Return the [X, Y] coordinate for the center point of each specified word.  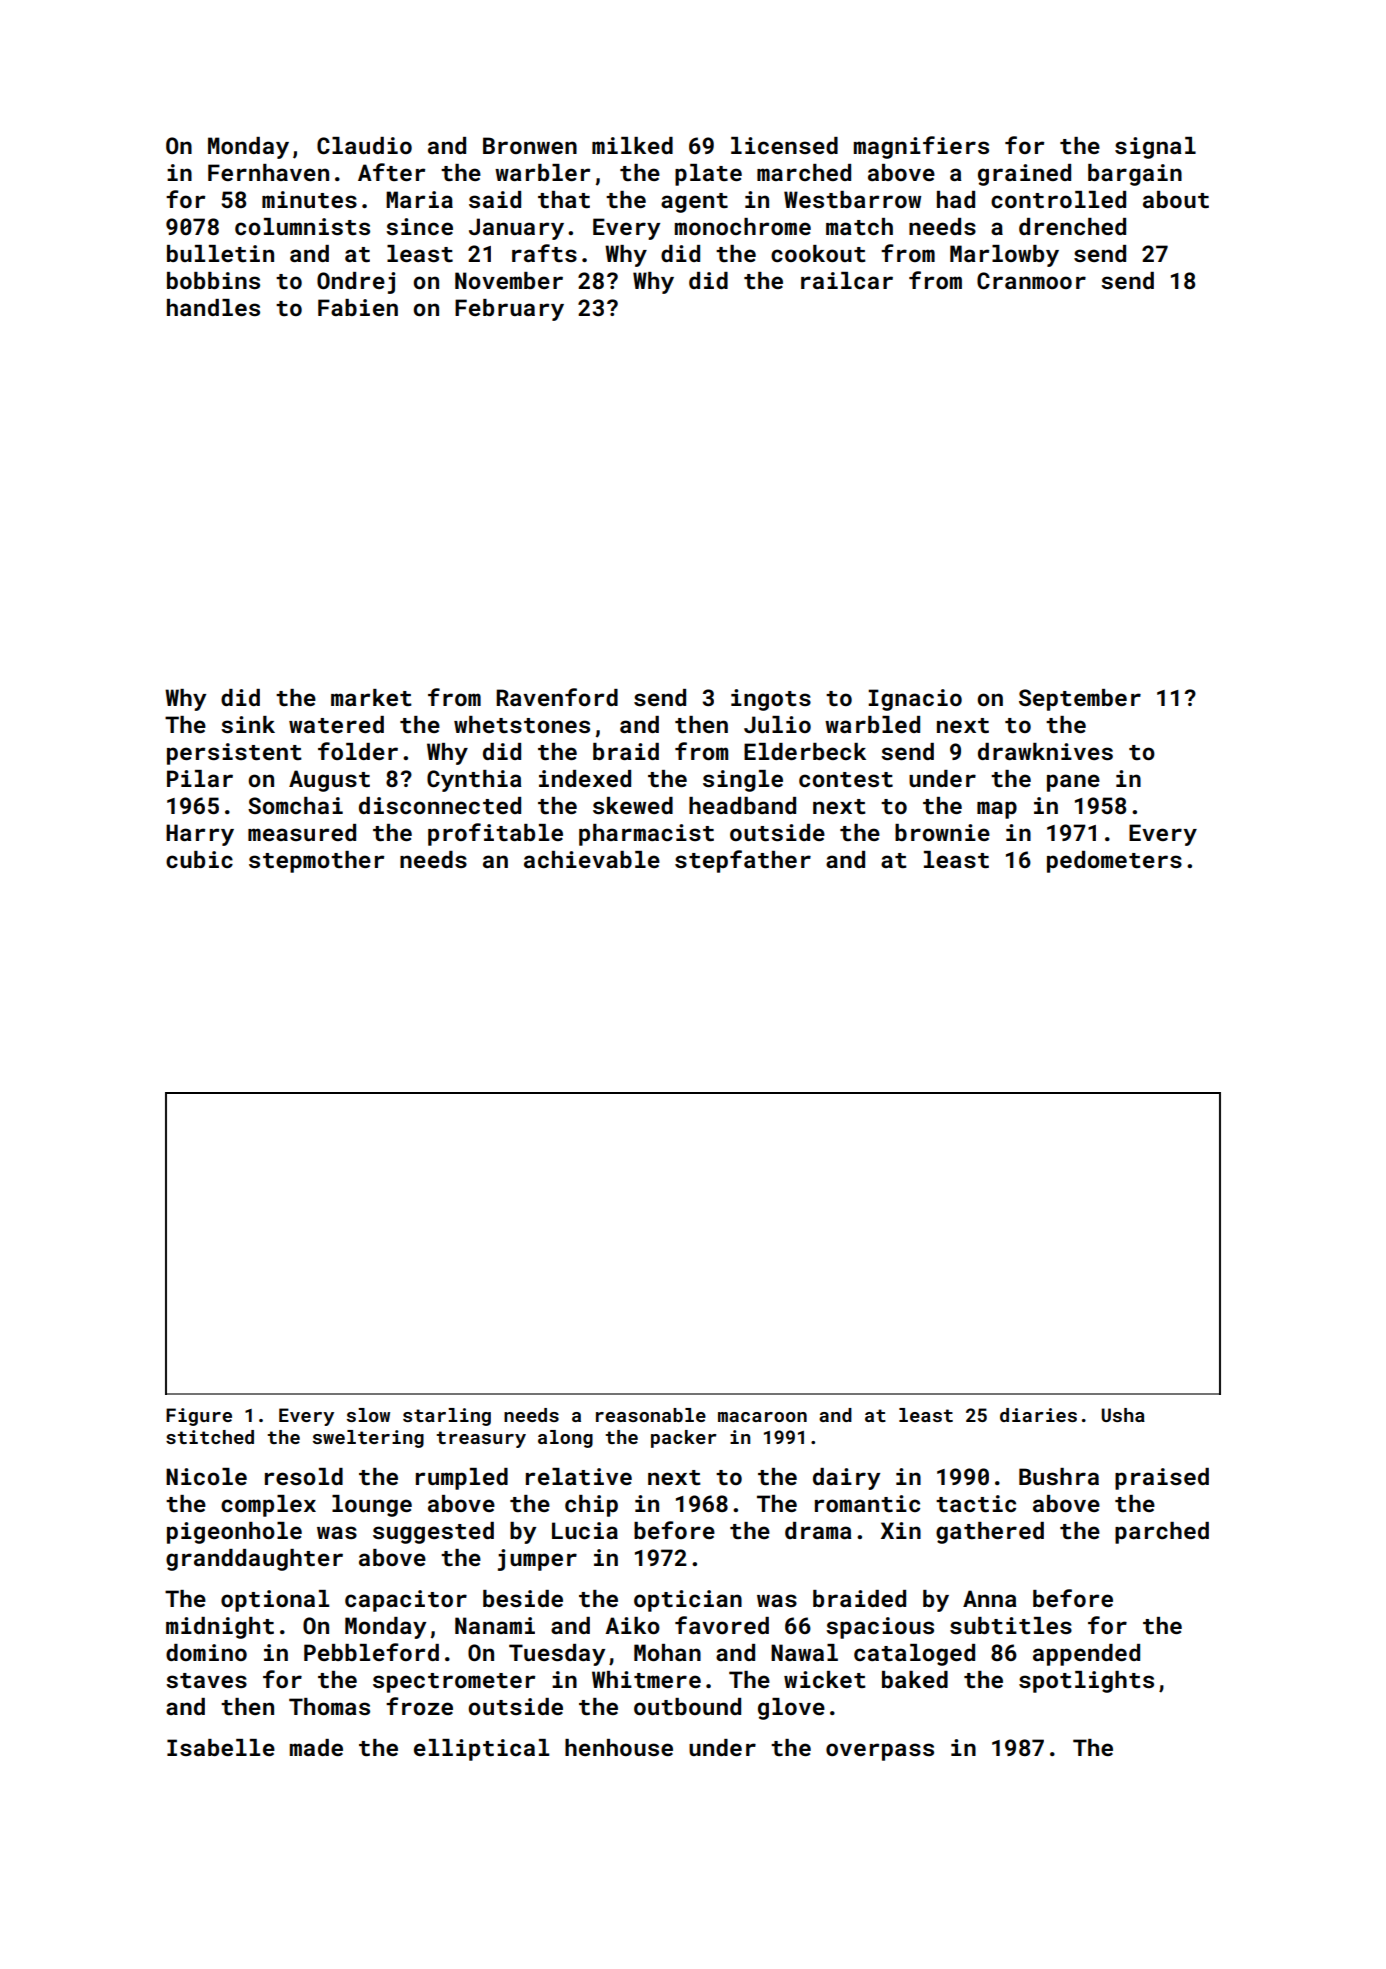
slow [368, 1415]
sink [248, 724]
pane [1073, 783]
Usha [1123, 1415]
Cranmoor [1031, 280]
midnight [220, 1628]
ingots [771, 700]
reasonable [651, 1415]
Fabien [358, 307]
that [564, 199]
